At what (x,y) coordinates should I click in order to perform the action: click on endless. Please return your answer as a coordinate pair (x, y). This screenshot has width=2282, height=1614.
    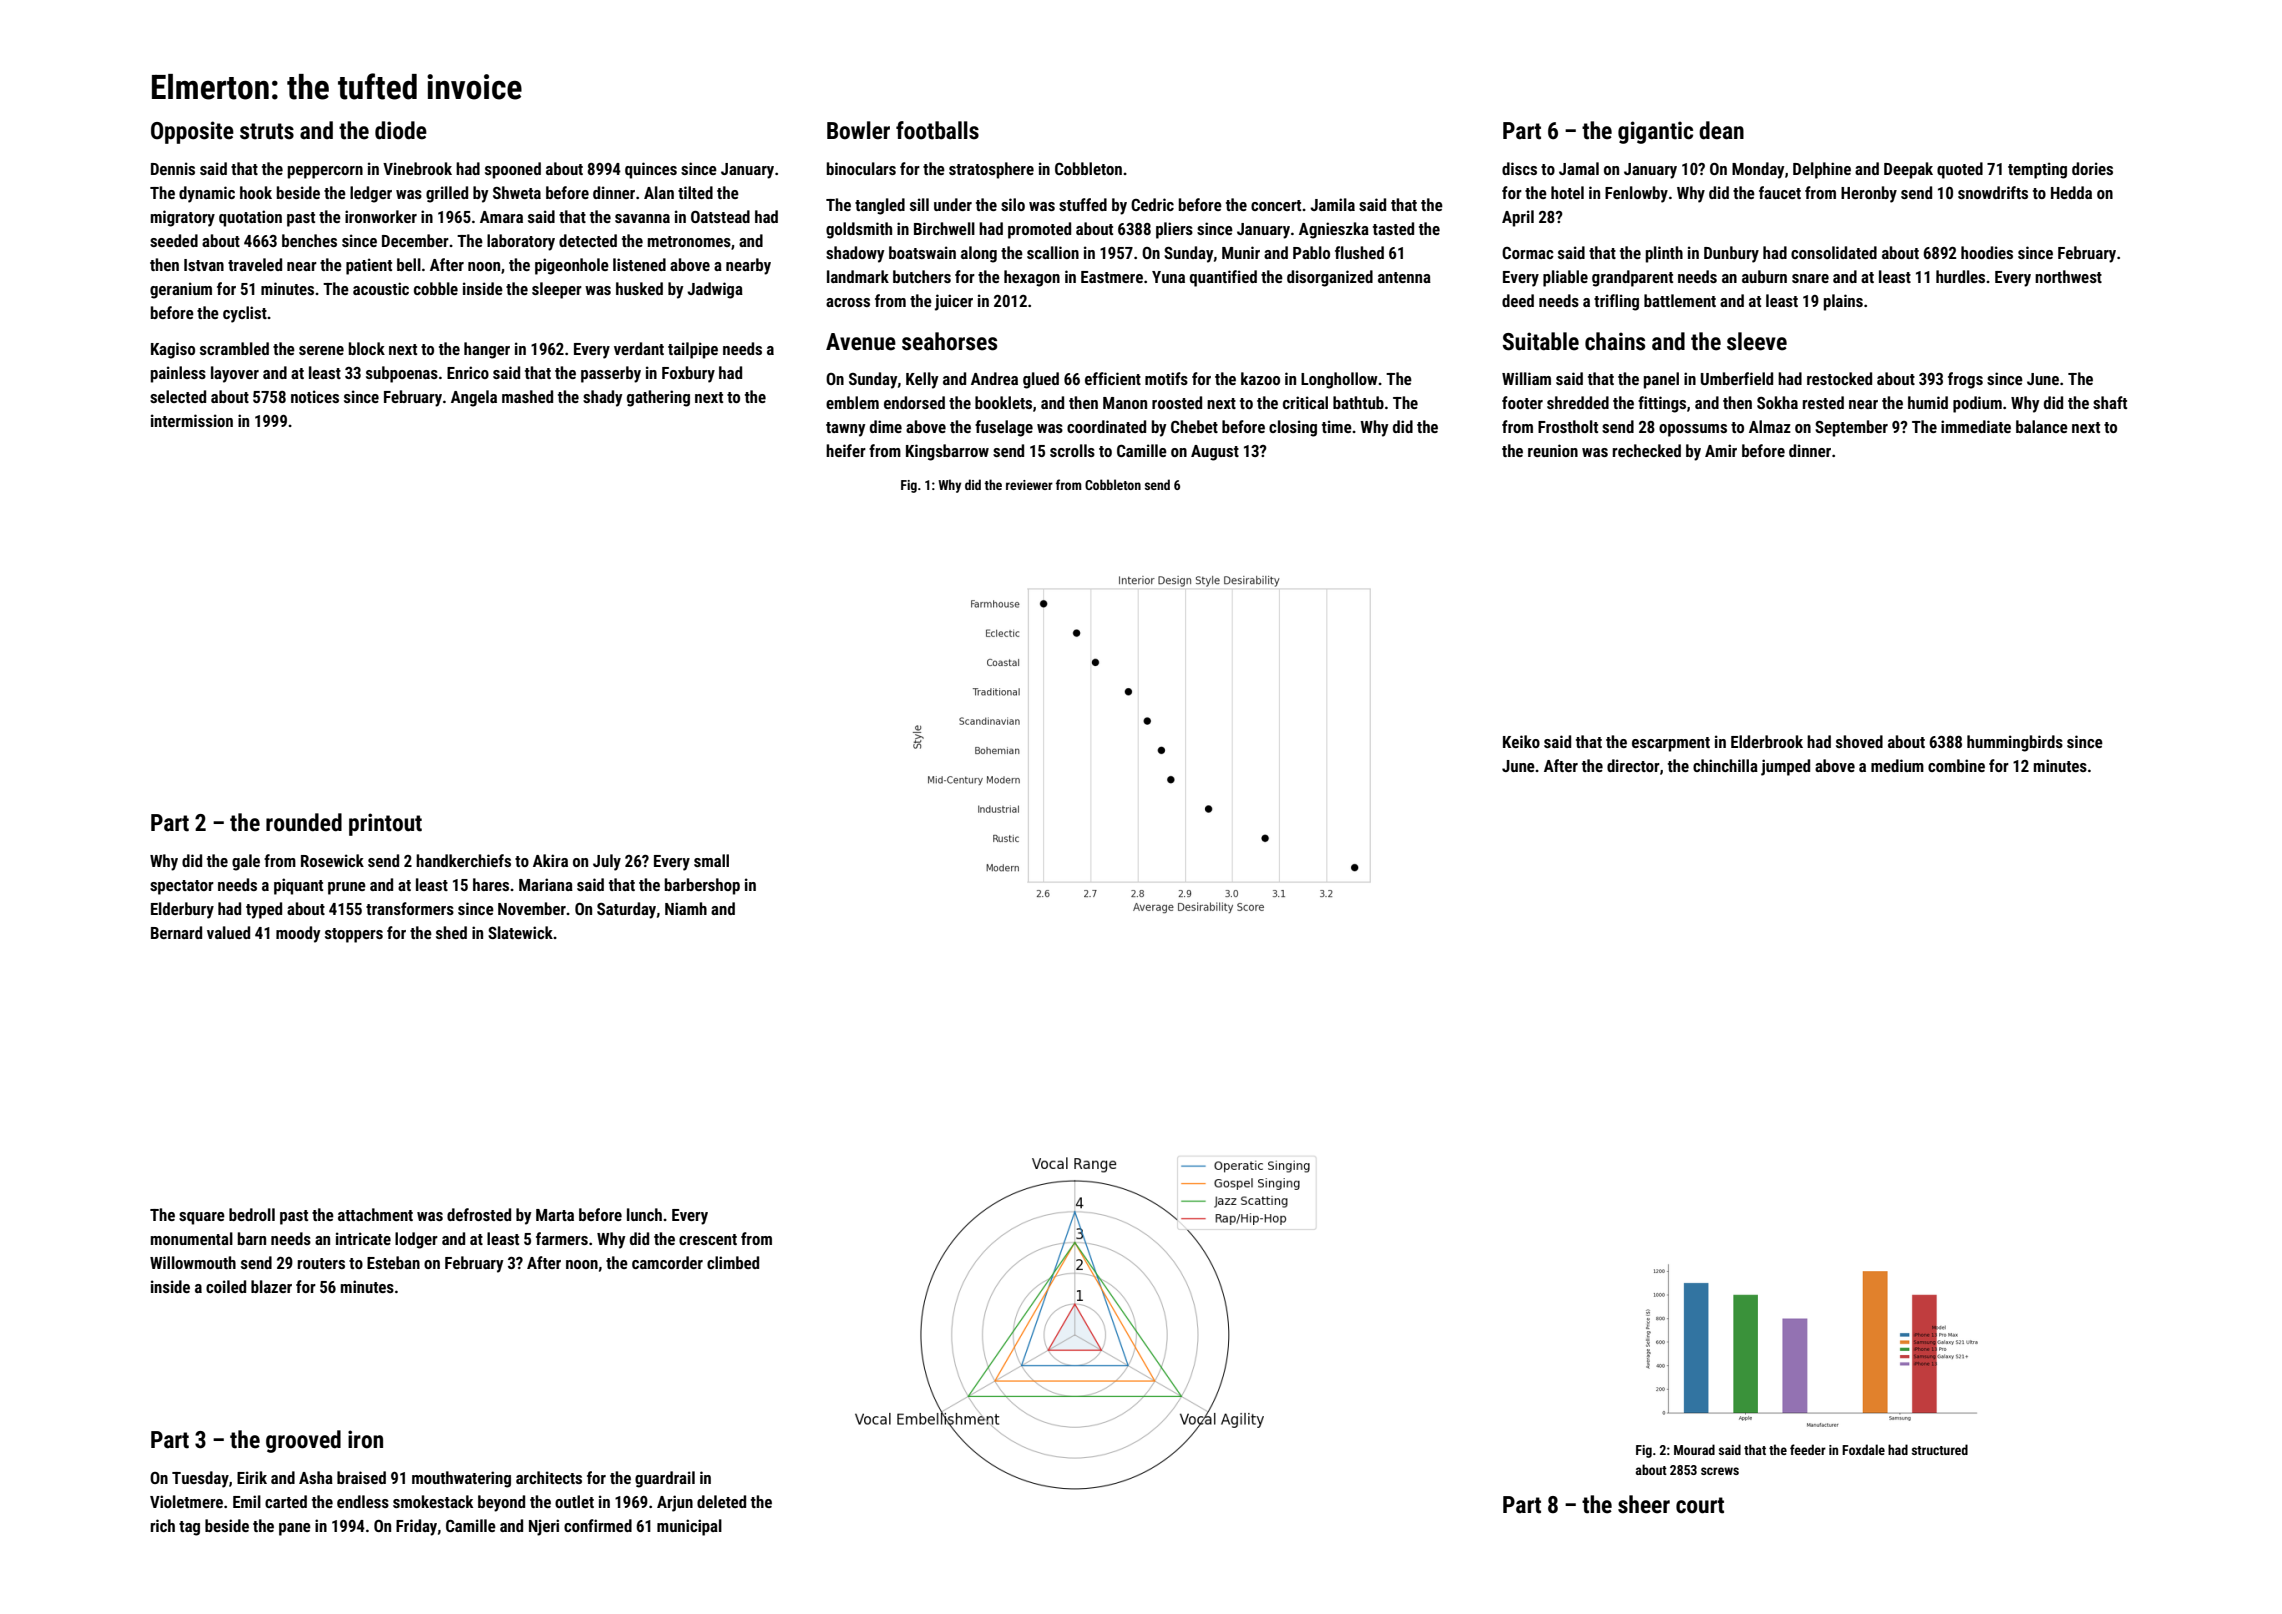
    Looking at the image, I should click on (363, 1501).
